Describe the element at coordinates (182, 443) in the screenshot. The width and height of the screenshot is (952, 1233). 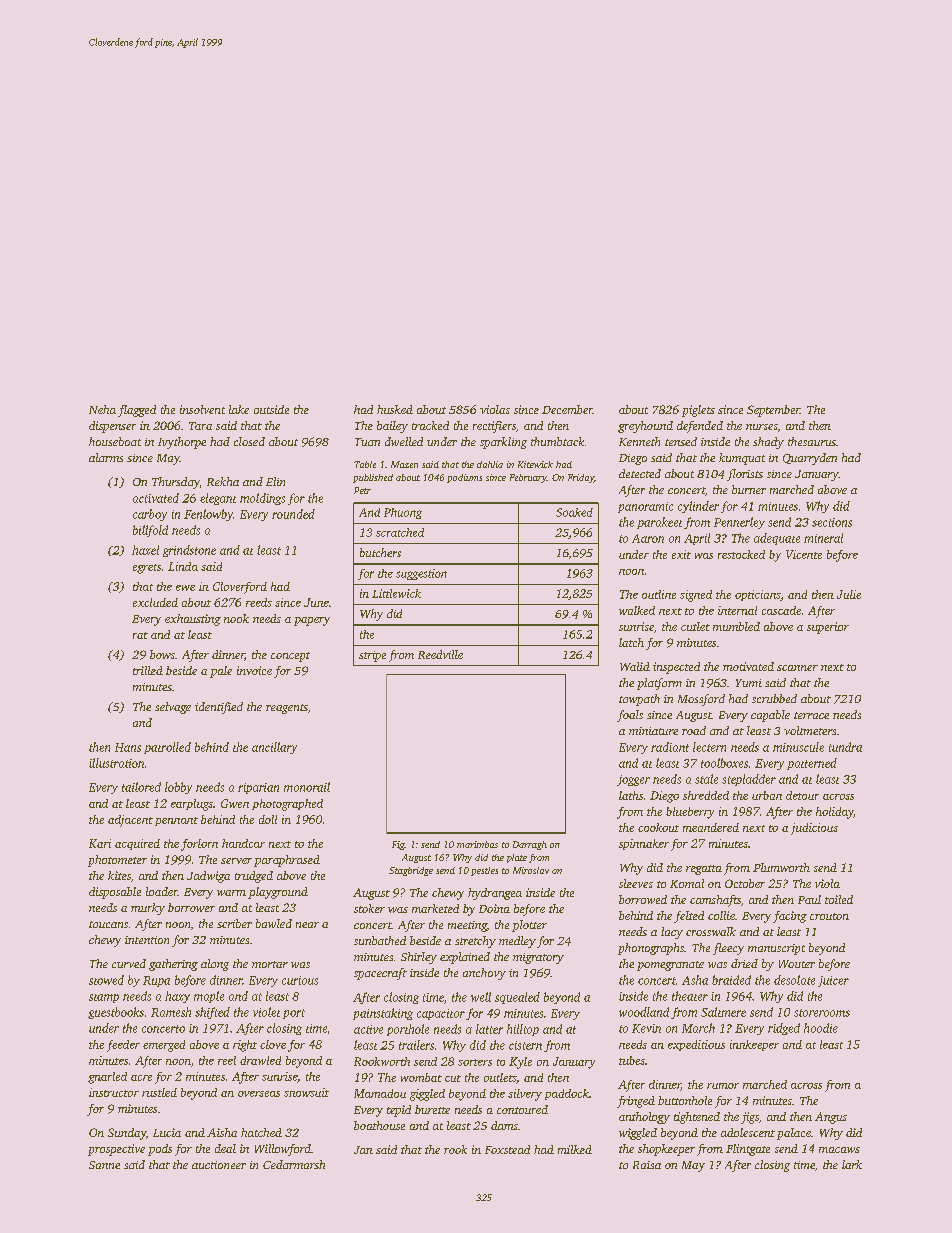
I see `Ivythorpe` at that location.
